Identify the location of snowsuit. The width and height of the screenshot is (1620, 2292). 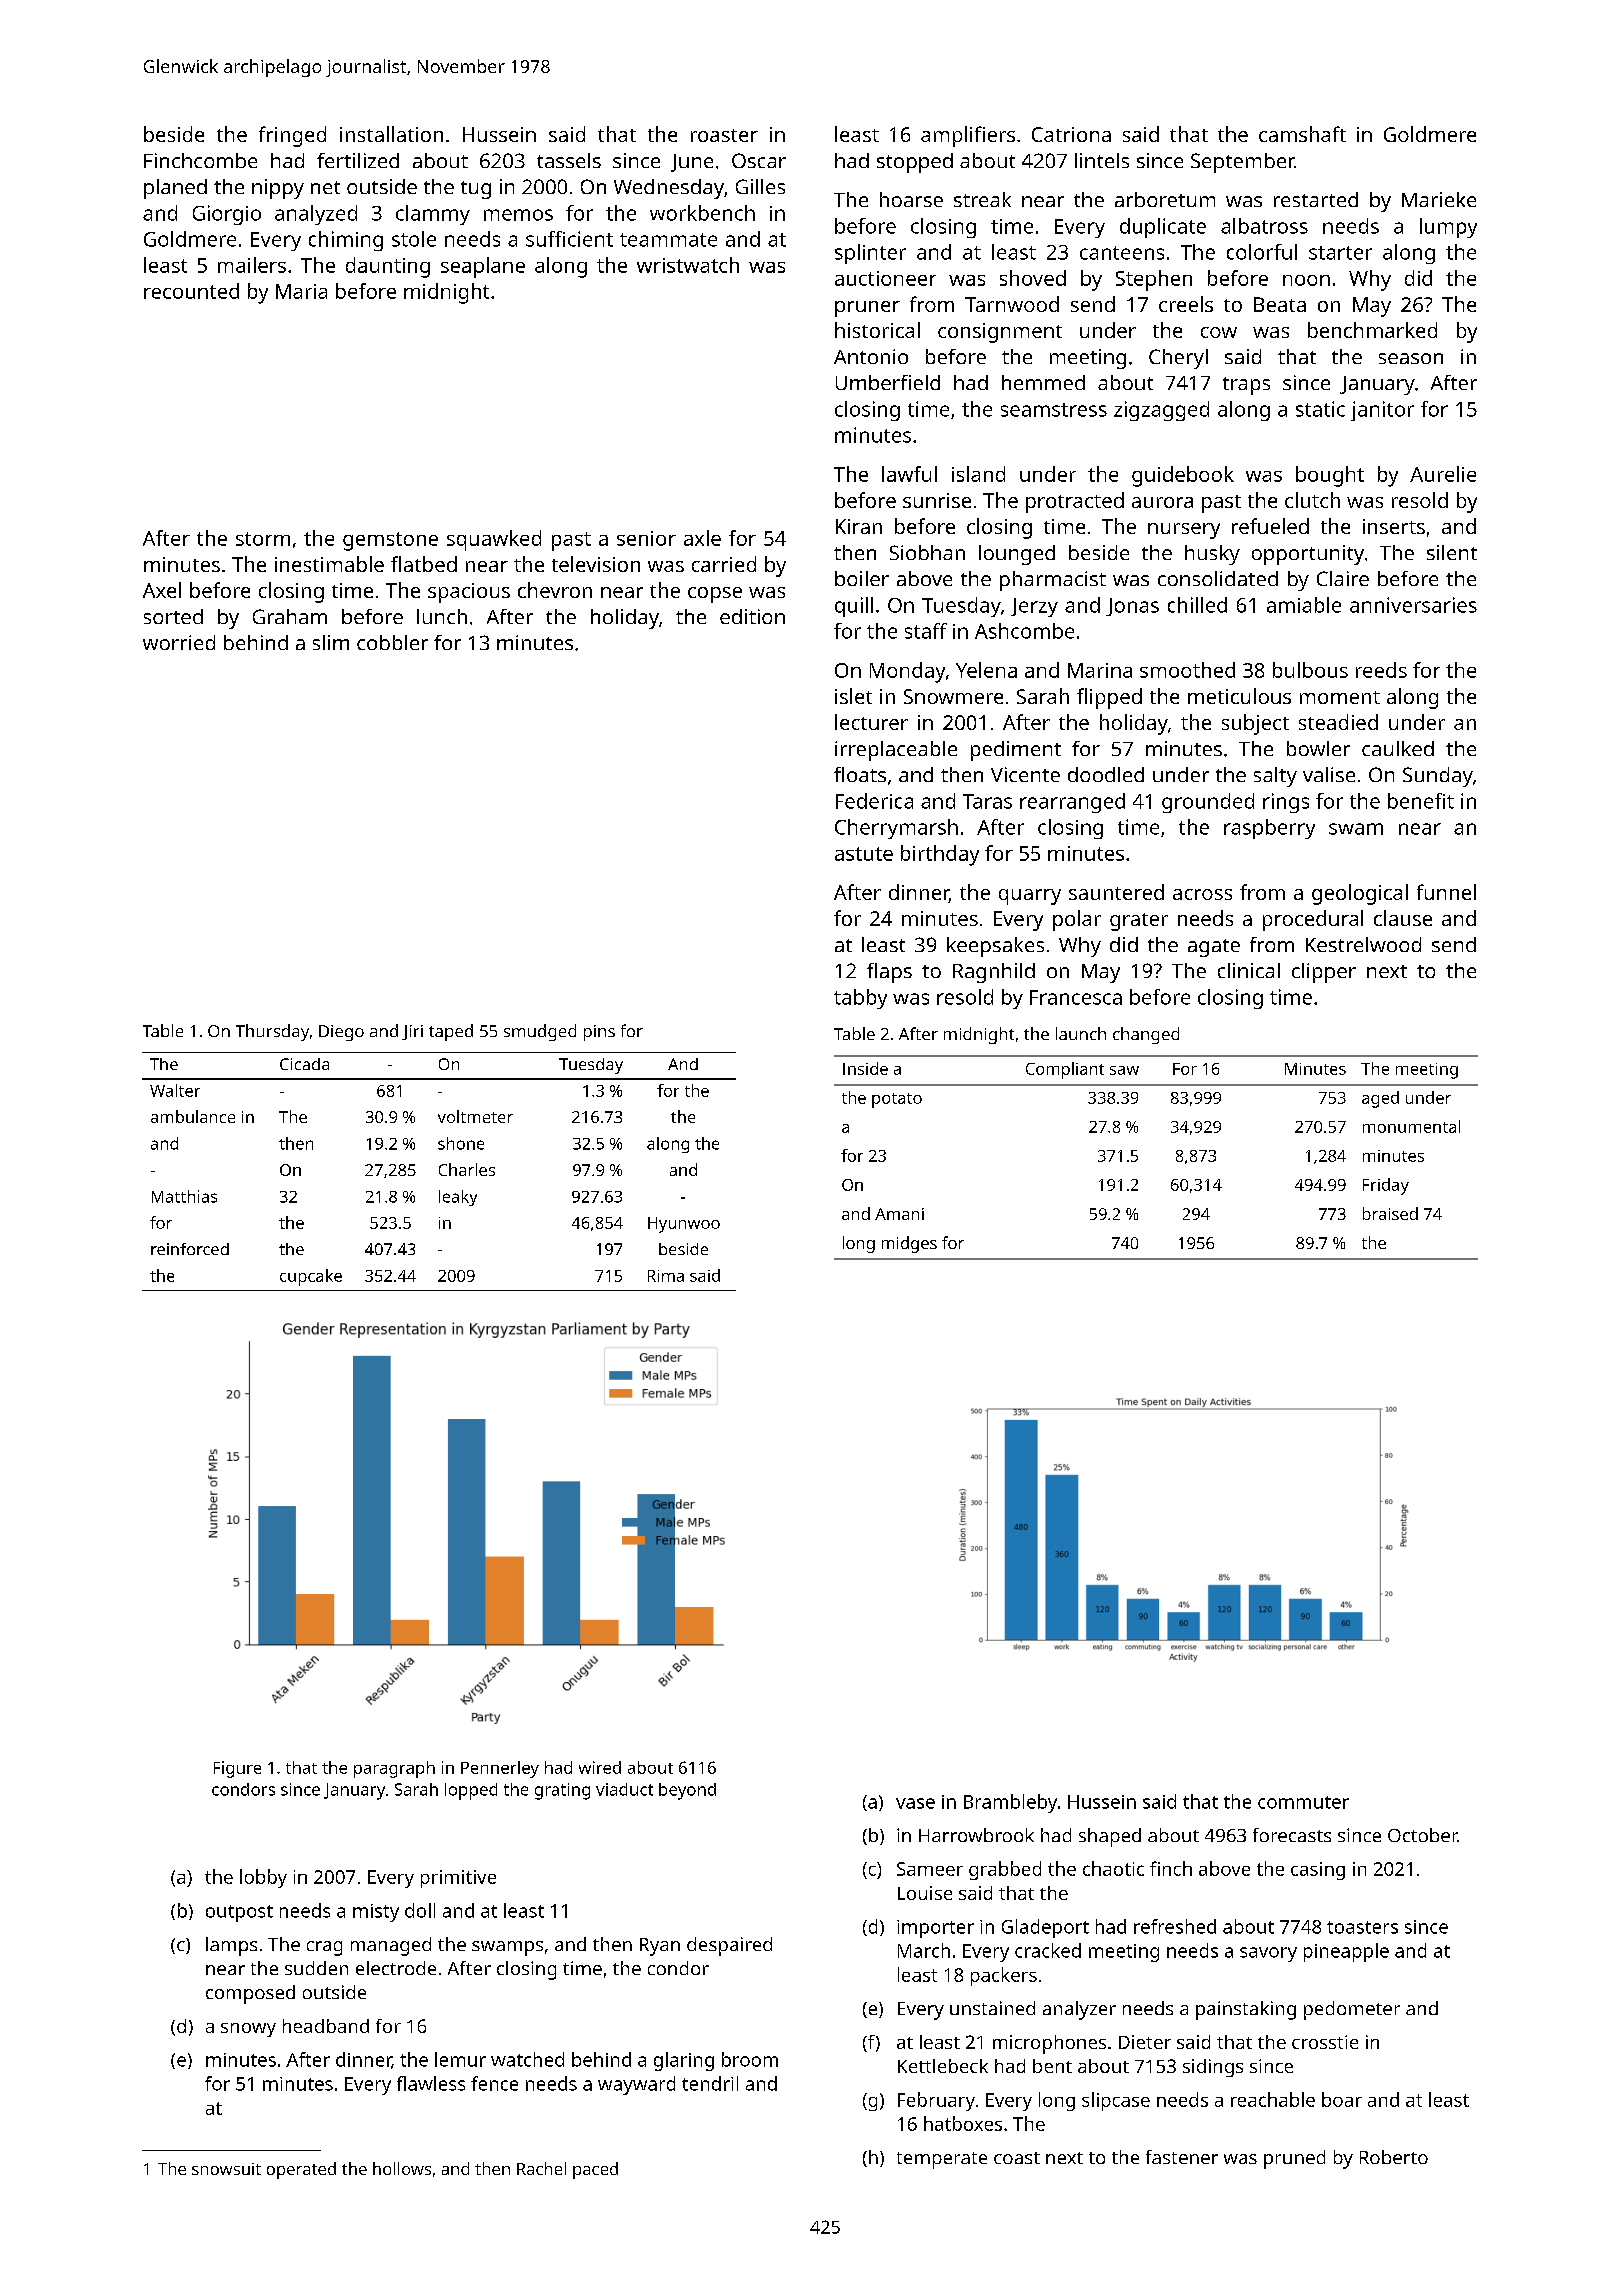
(226, 2169).
